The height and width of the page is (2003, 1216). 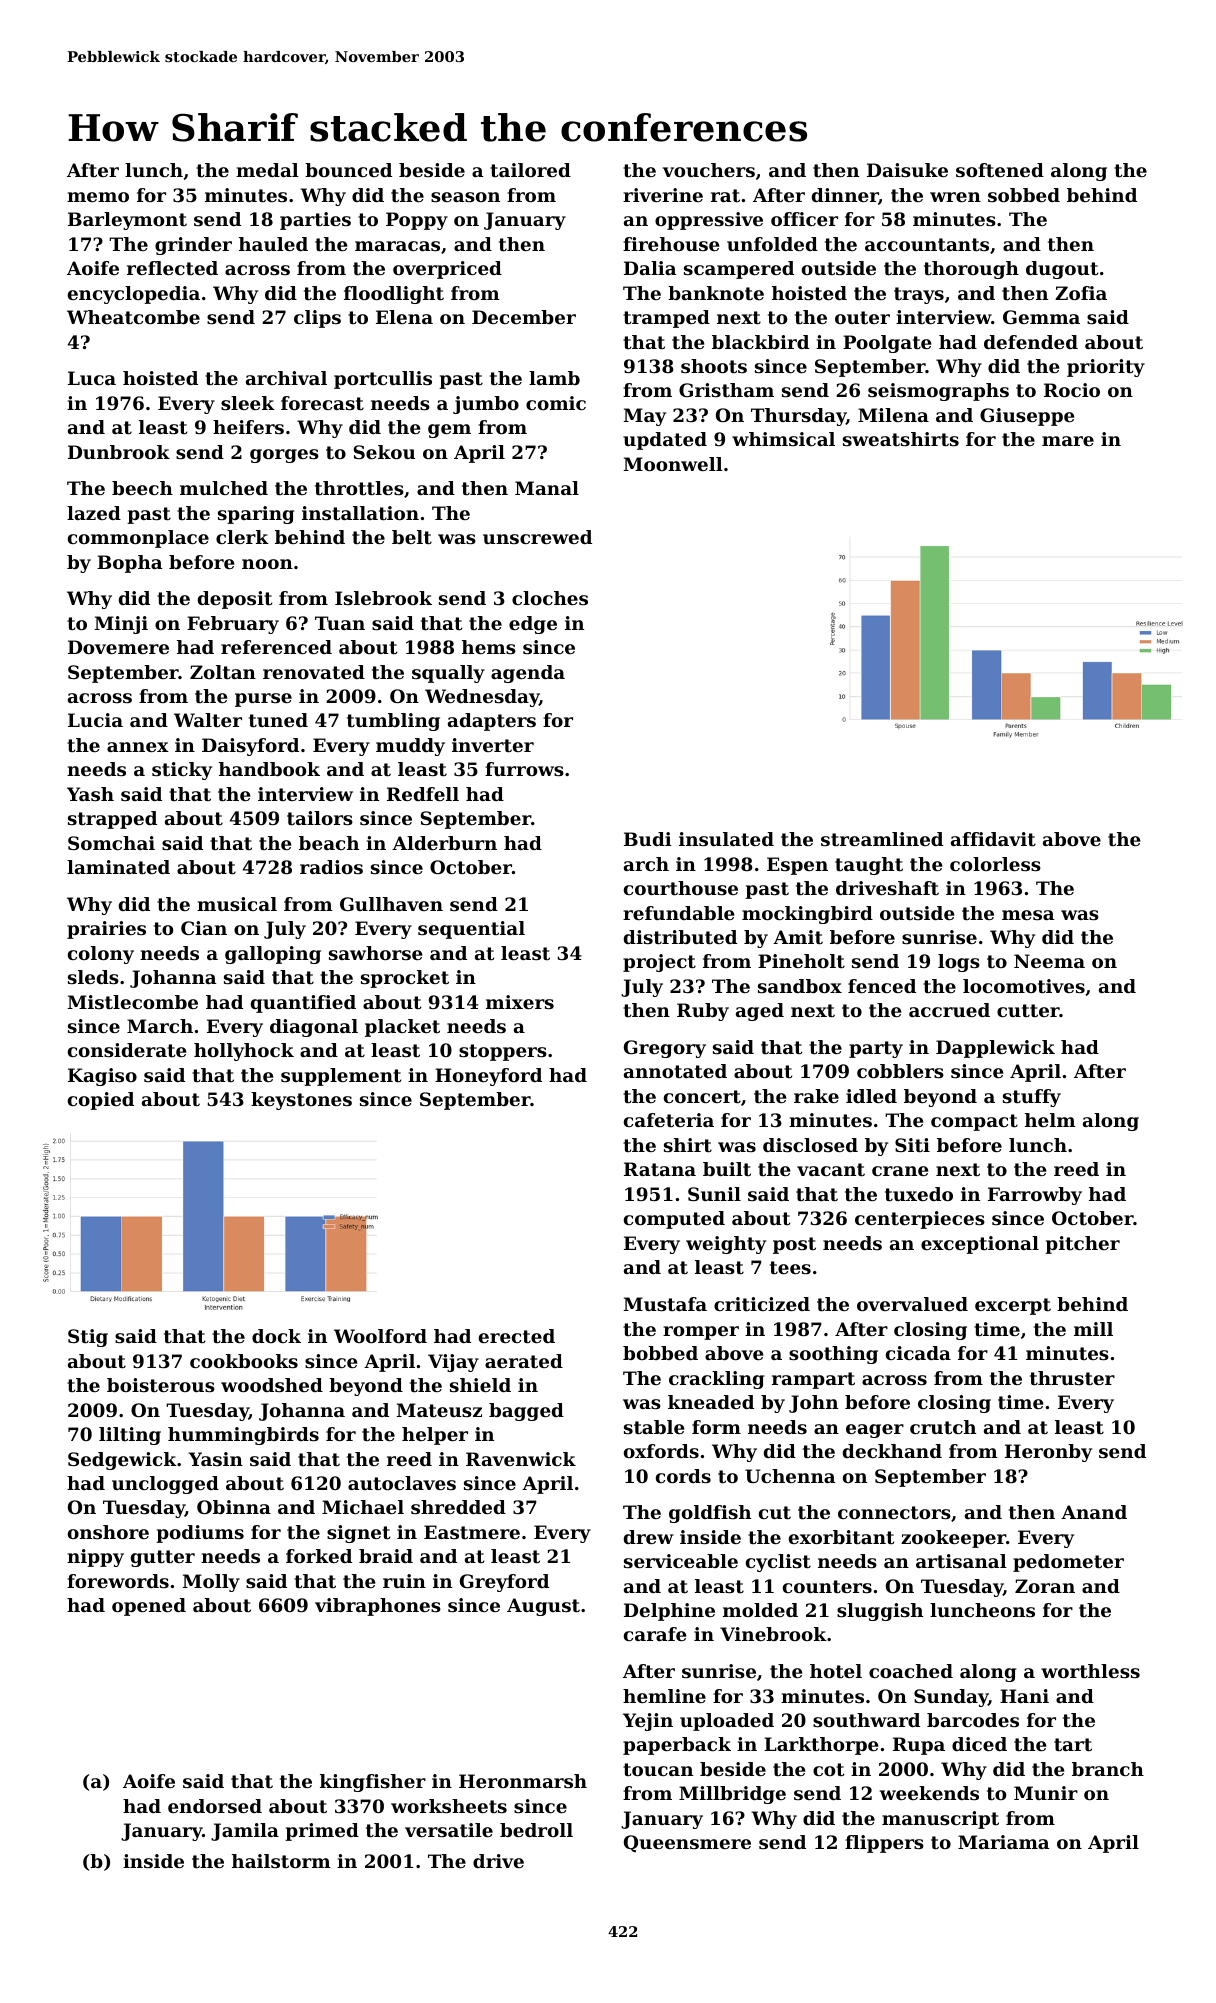 What do you see at coordinates (687, 1844) in the page?
I see `Queensmere` at bounding box center [687, 1844].
